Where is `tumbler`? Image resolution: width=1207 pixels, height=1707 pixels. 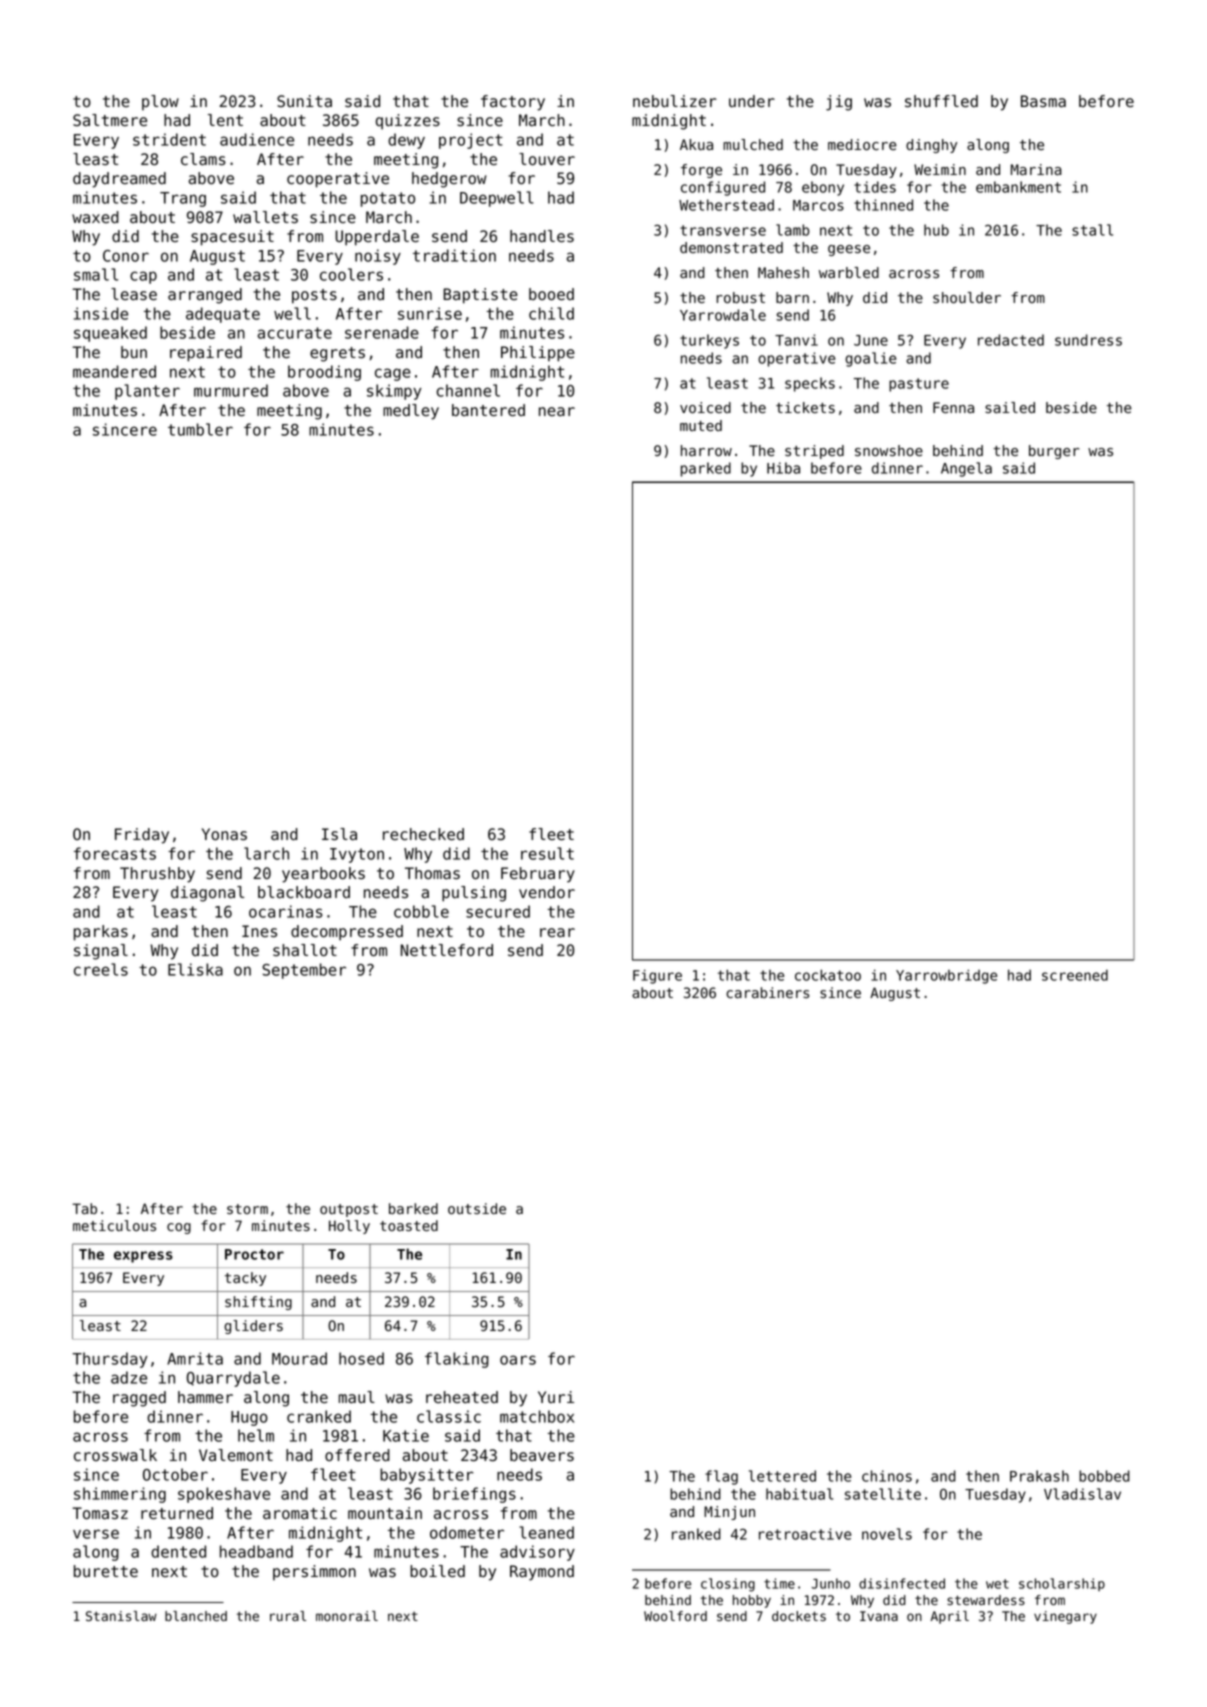 tumbler is located at coordinates (200, 429).
